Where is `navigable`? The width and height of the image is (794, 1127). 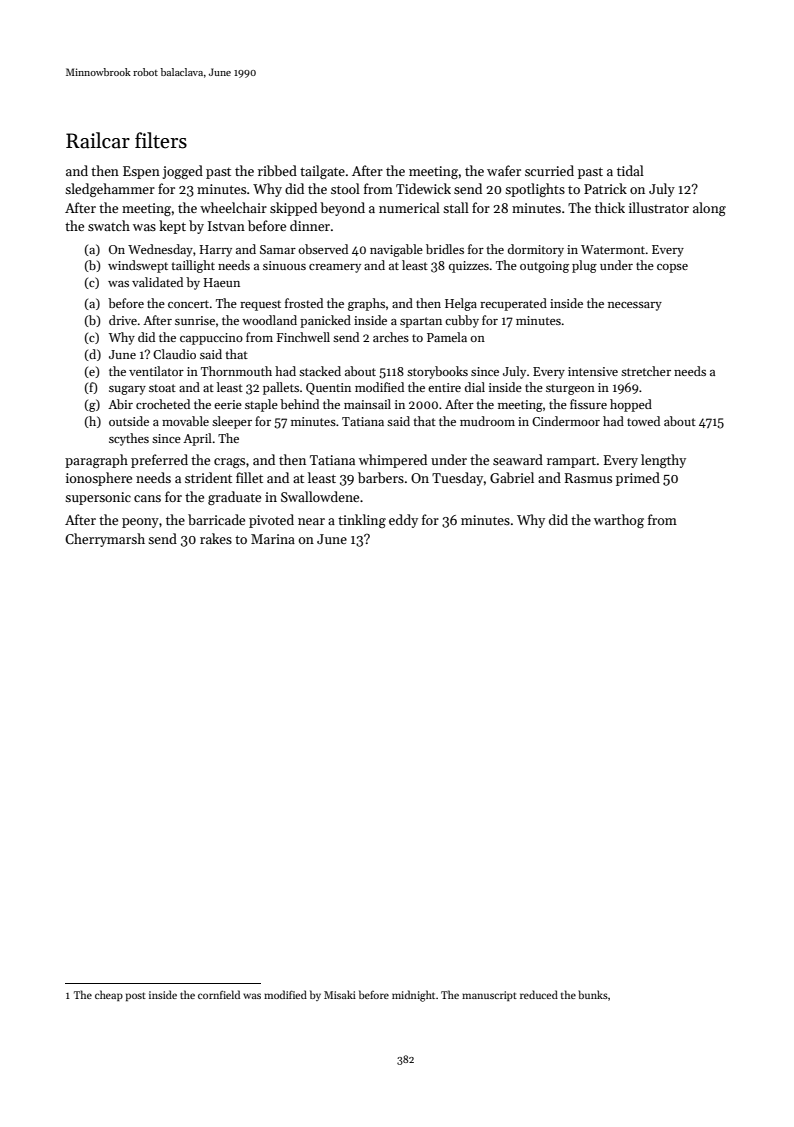 navigable is located at coordinates (396, 250).
